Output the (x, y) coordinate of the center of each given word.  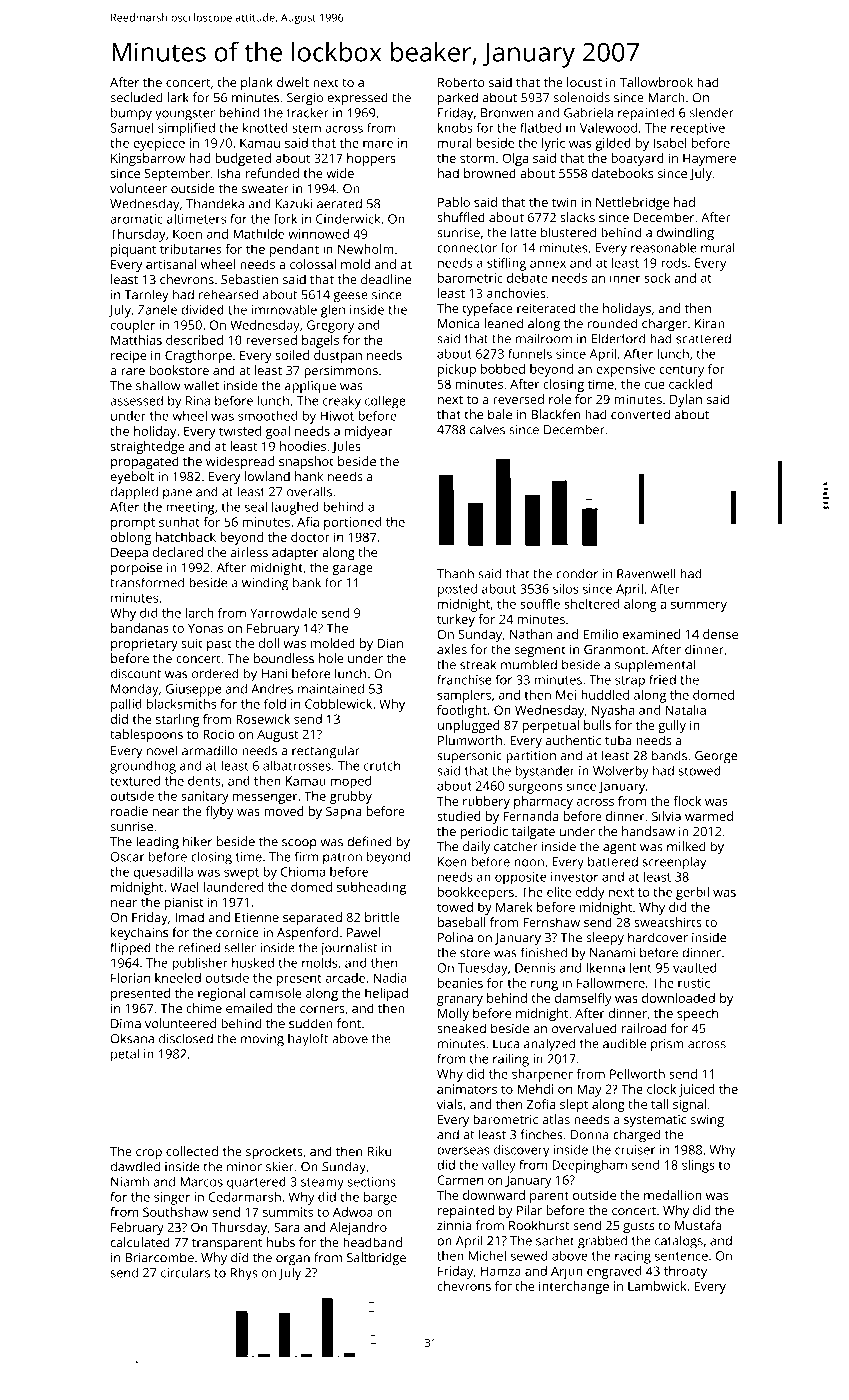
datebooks (622, 173)
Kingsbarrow (148, 159)
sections (372, 1182)
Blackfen (555, 414)
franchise (464, 679)
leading (157, 843)
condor (577, 574)
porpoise (137, 569)
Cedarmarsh (244, 1197)
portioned (353, 523)
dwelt (293, 82)
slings (698, 1166)
